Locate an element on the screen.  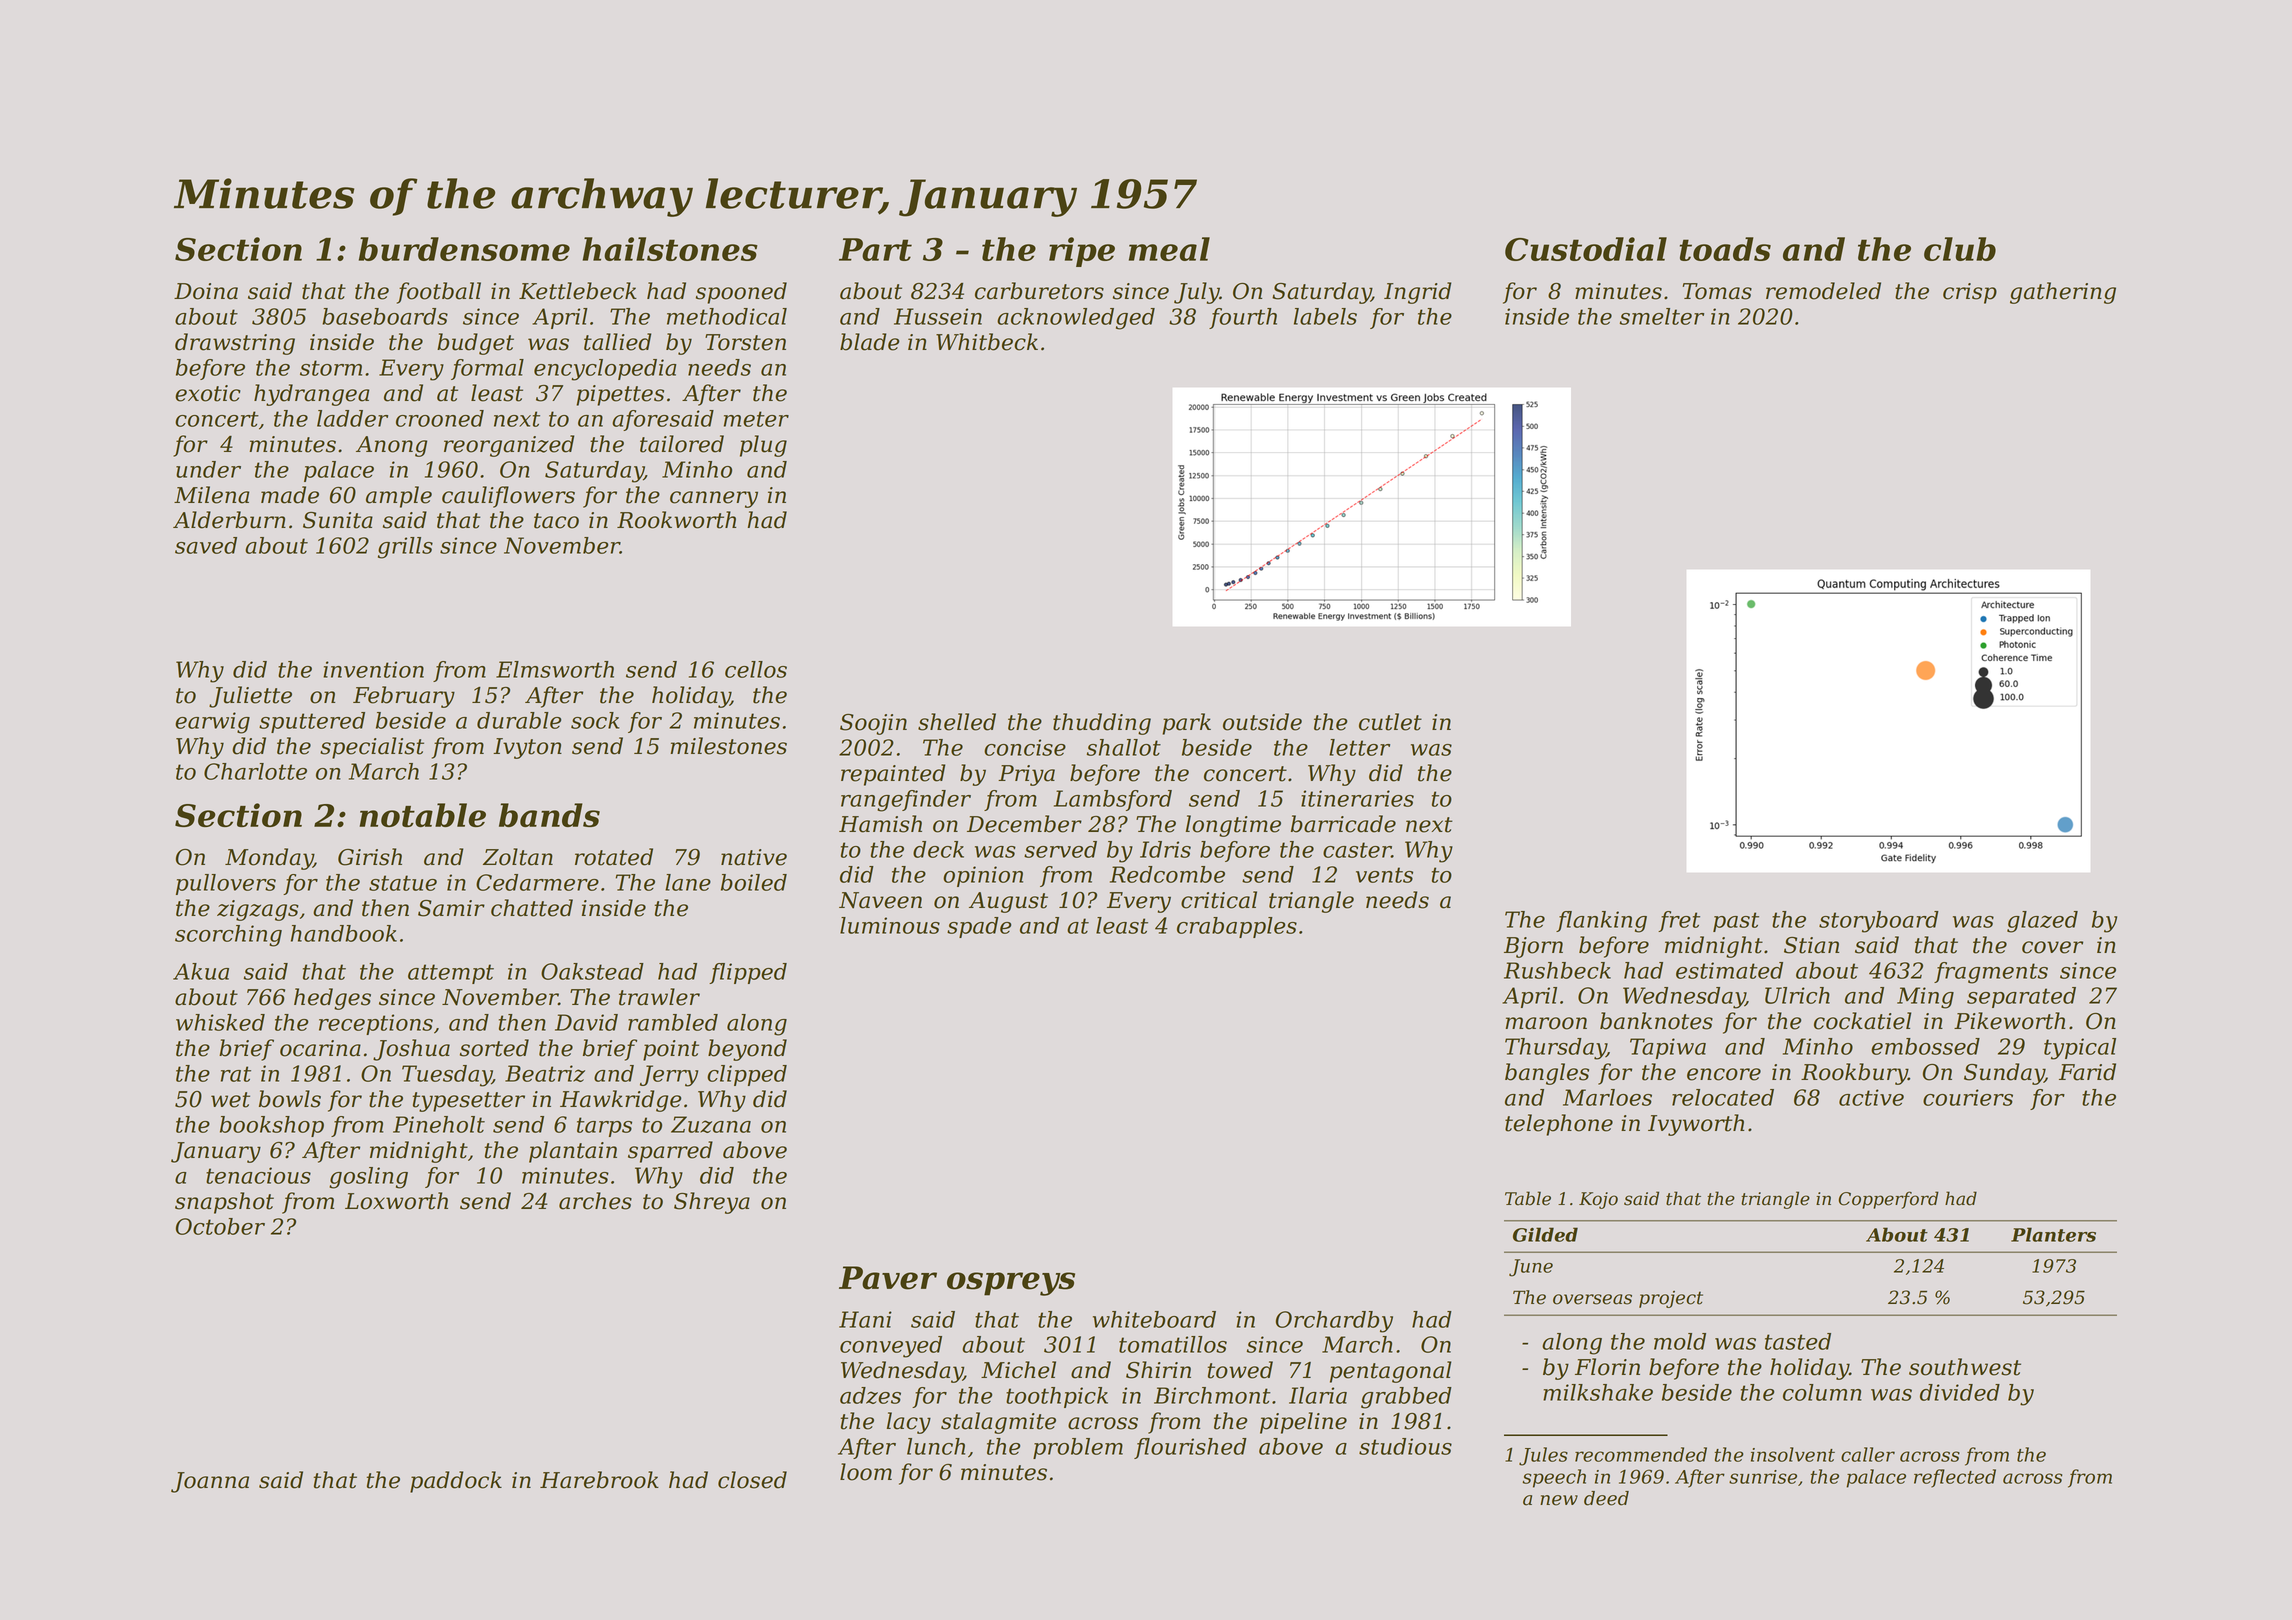
storyboard is located at coordinates (1879, 922).
